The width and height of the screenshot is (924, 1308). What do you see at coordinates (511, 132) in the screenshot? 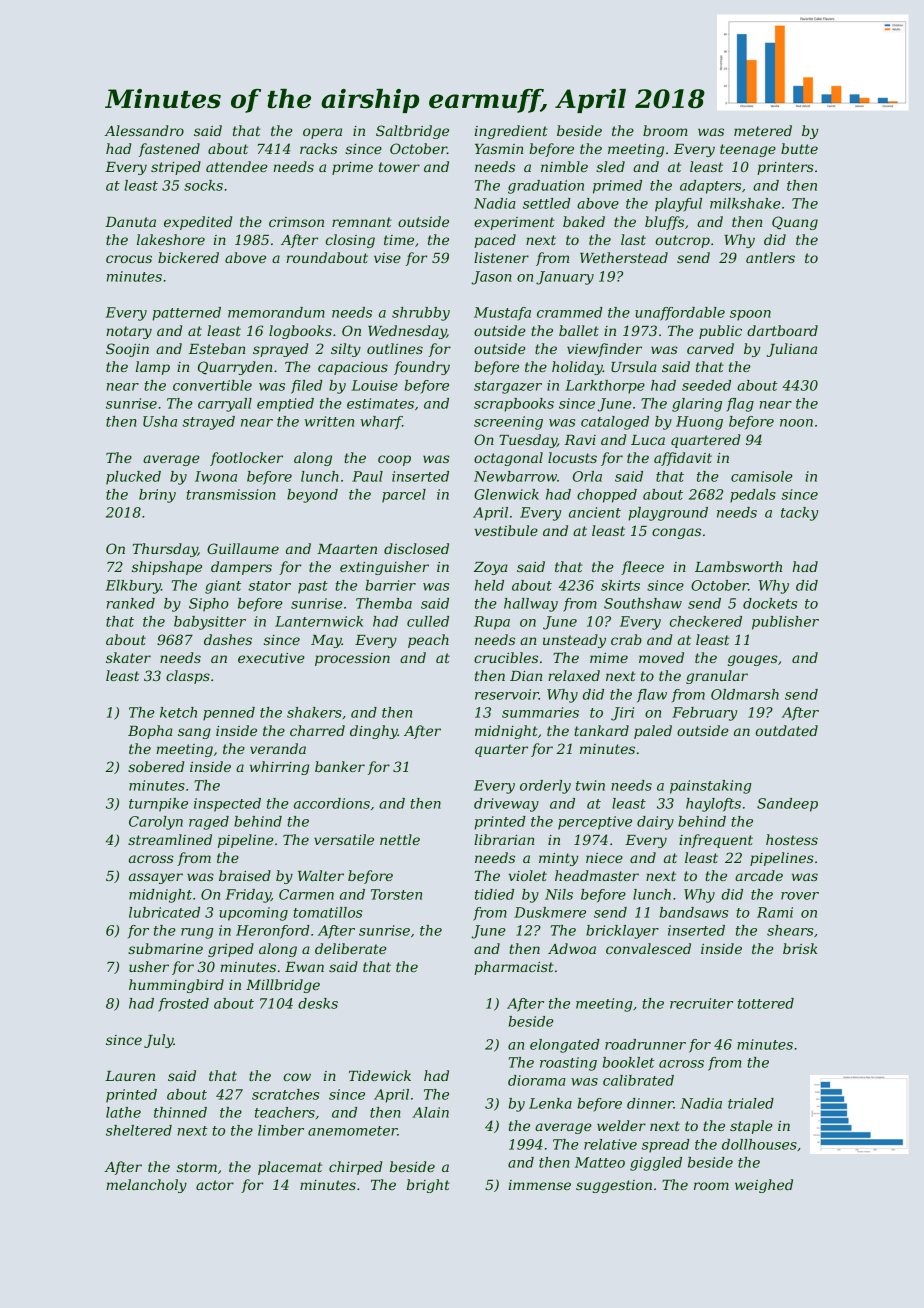
I see `ingredient` at bounding box center [511, 132].
